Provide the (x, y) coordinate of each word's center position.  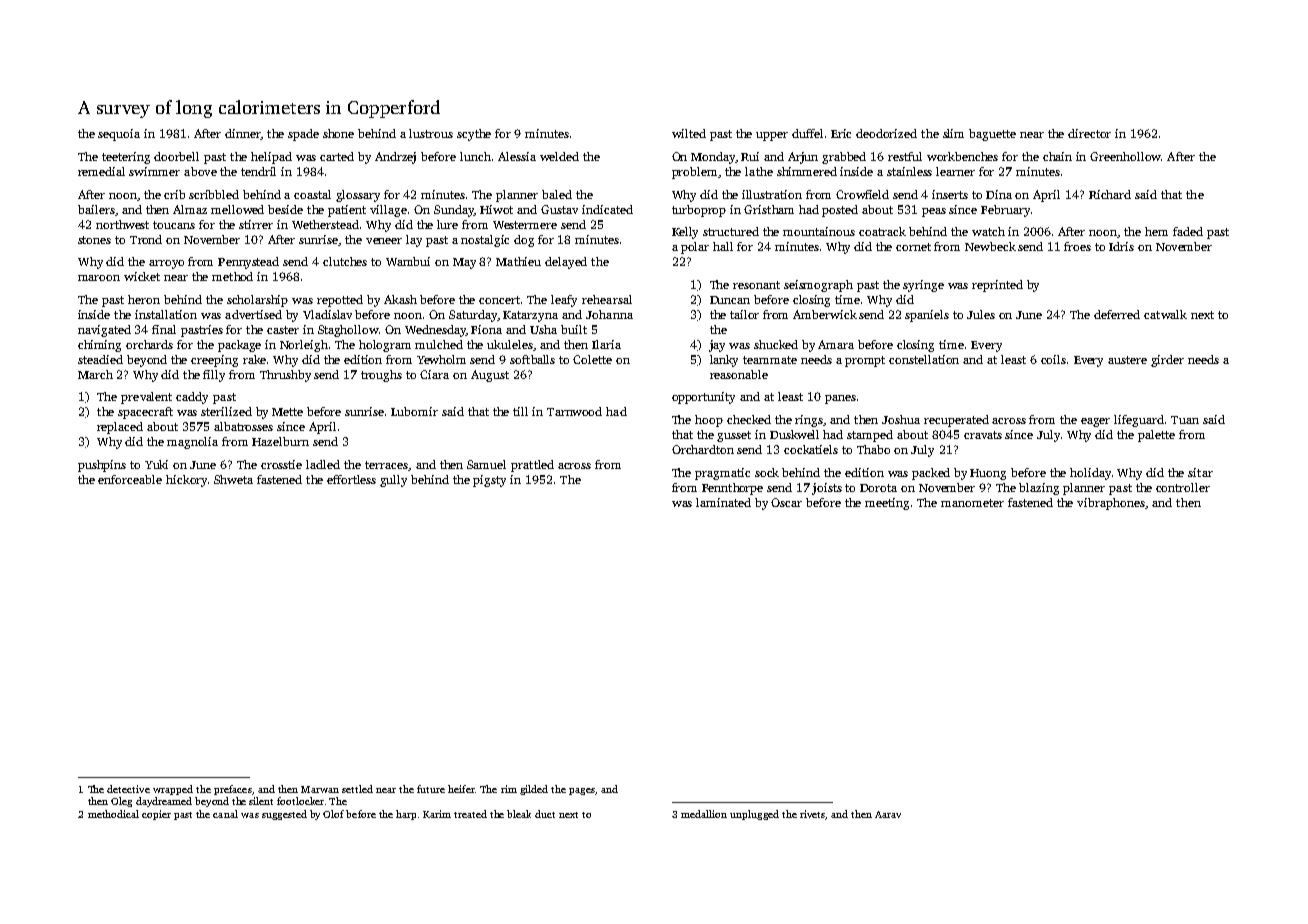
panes (840, 399)
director (1089, 133)
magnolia (192, 443)
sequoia (119, 135)
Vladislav (327, 314)
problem (694, 173)
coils (1053, 359)
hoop (709, 421)
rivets (812, 814)
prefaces (233, 790)
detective (128, 789)
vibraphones (1111, 504)
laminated (723, 502)
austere (1127, 360)
